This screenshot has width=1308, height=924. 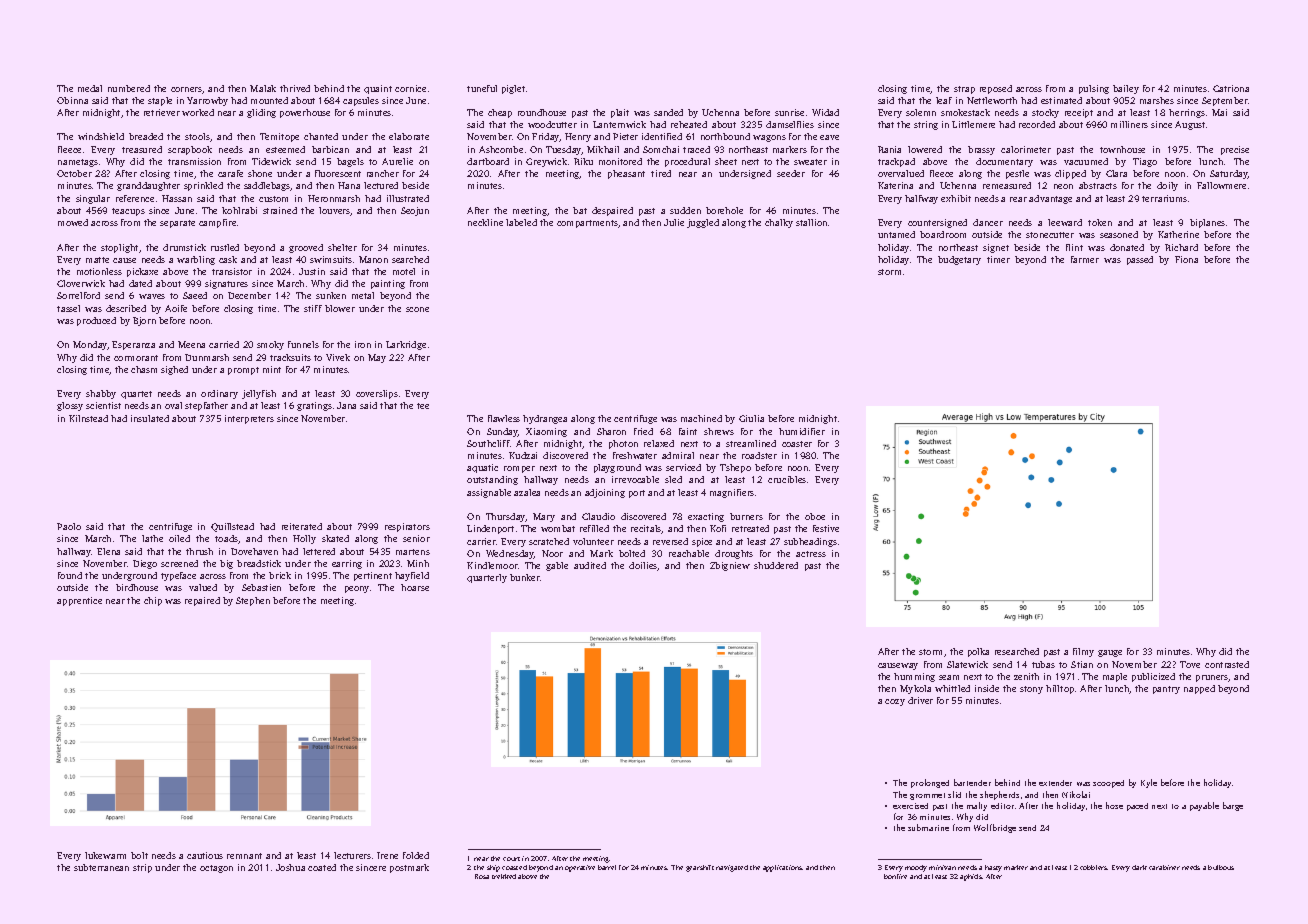 What do you see at coordinates (1110, 653) in the screenshot?
I see `gauge` at bounding box center [1110, 653].
